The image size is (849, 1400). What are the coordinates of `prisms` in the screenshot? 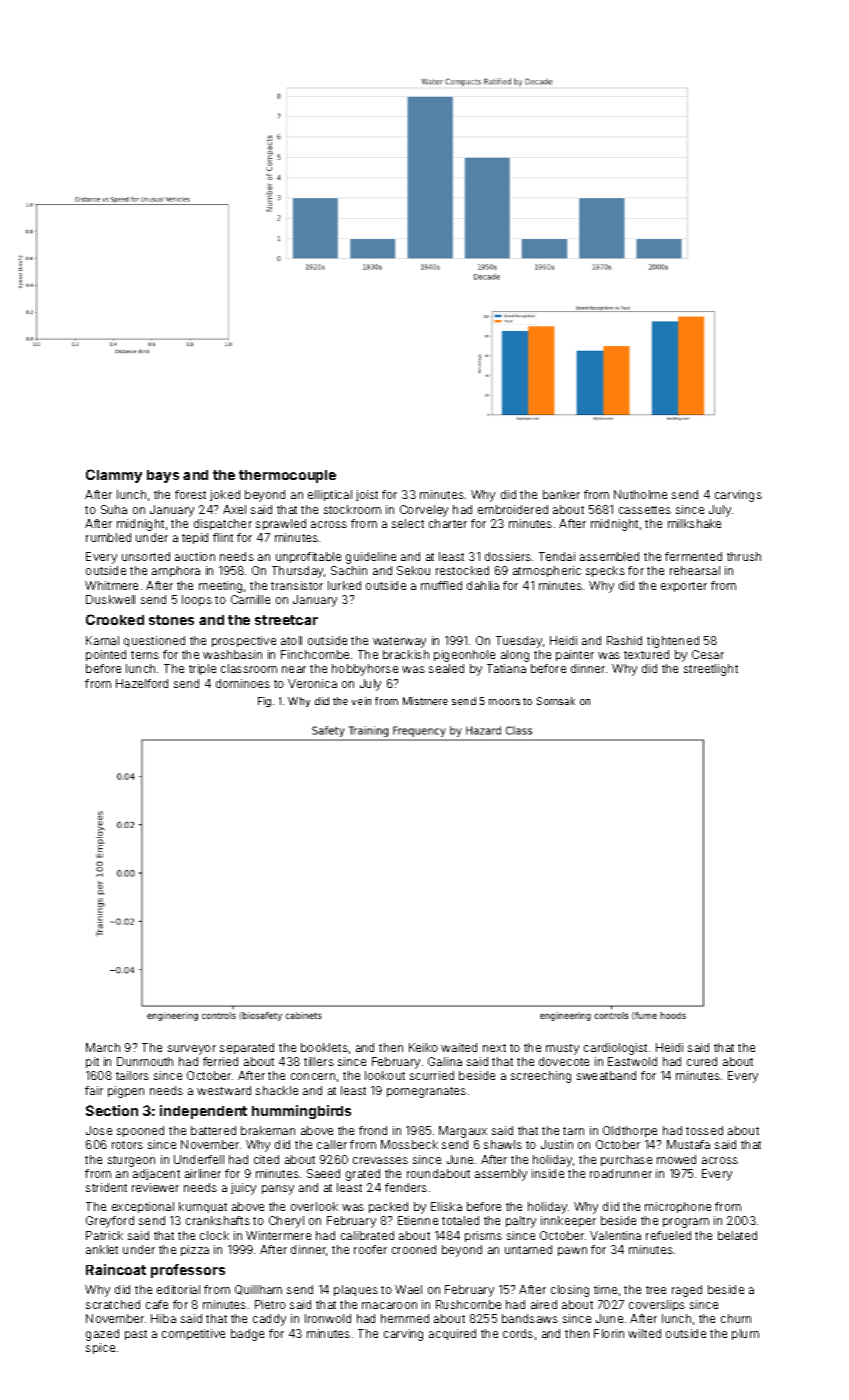 It's located at (483, 1236).
